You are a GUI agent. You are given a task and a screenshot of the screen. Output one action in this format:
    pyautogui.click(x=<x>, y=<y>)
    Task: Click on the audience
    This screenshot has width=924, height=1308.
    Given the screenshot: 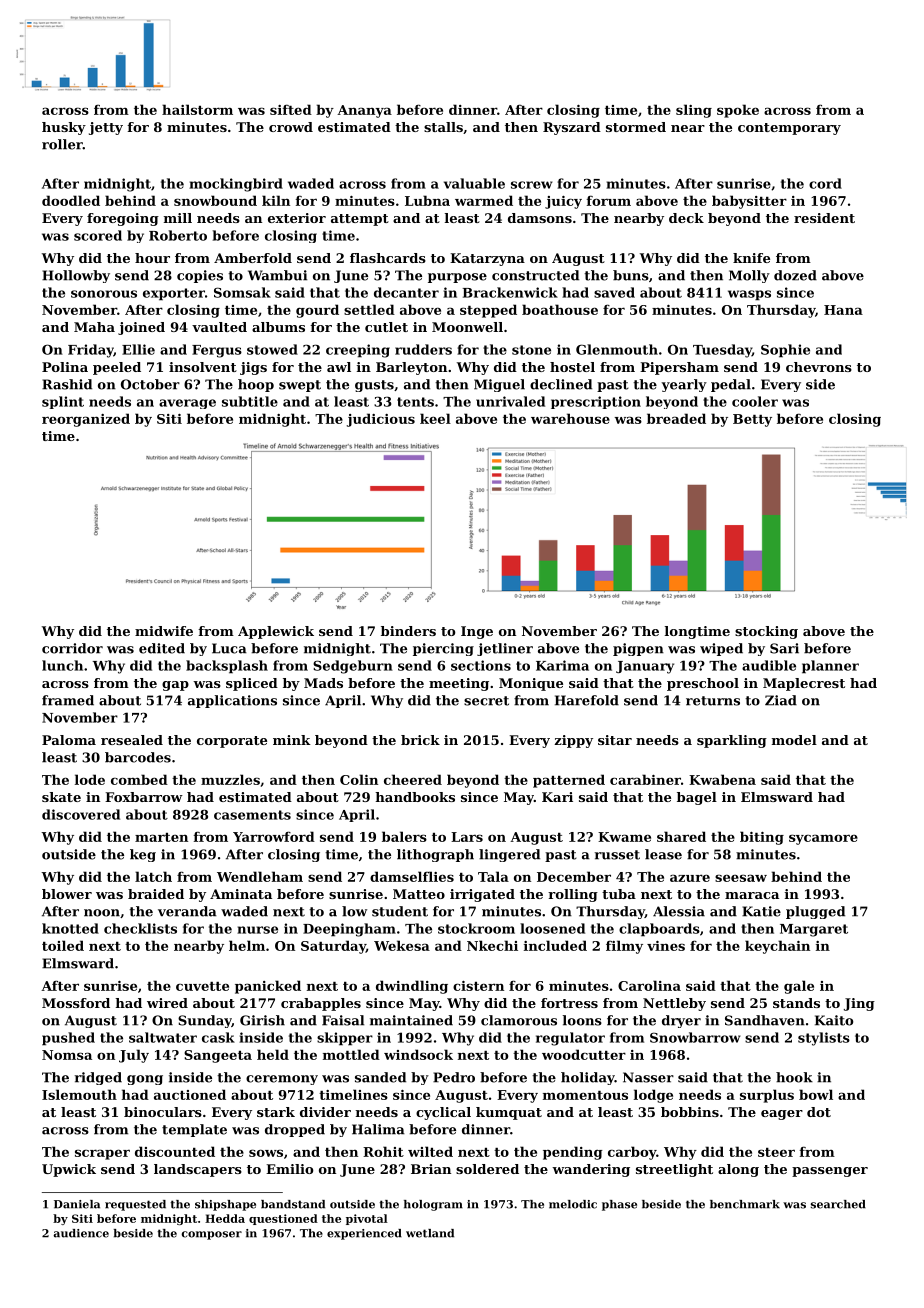 What is the action you would take?
    pyautogui.click(x=81, y=1233)
